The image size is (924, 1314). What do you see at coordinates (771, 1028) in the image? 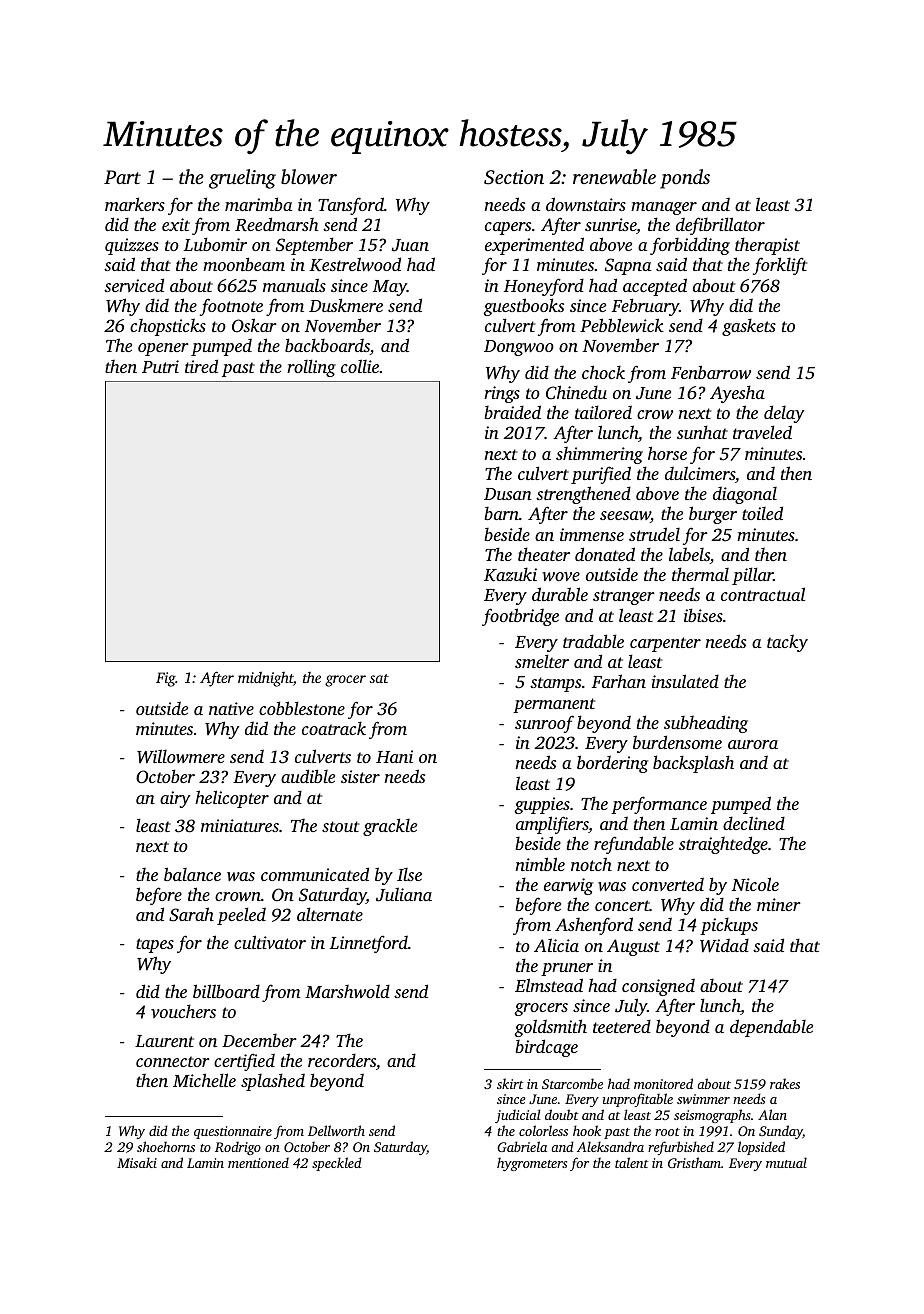
I see `dependable` at bounding box center [771, 1028].
